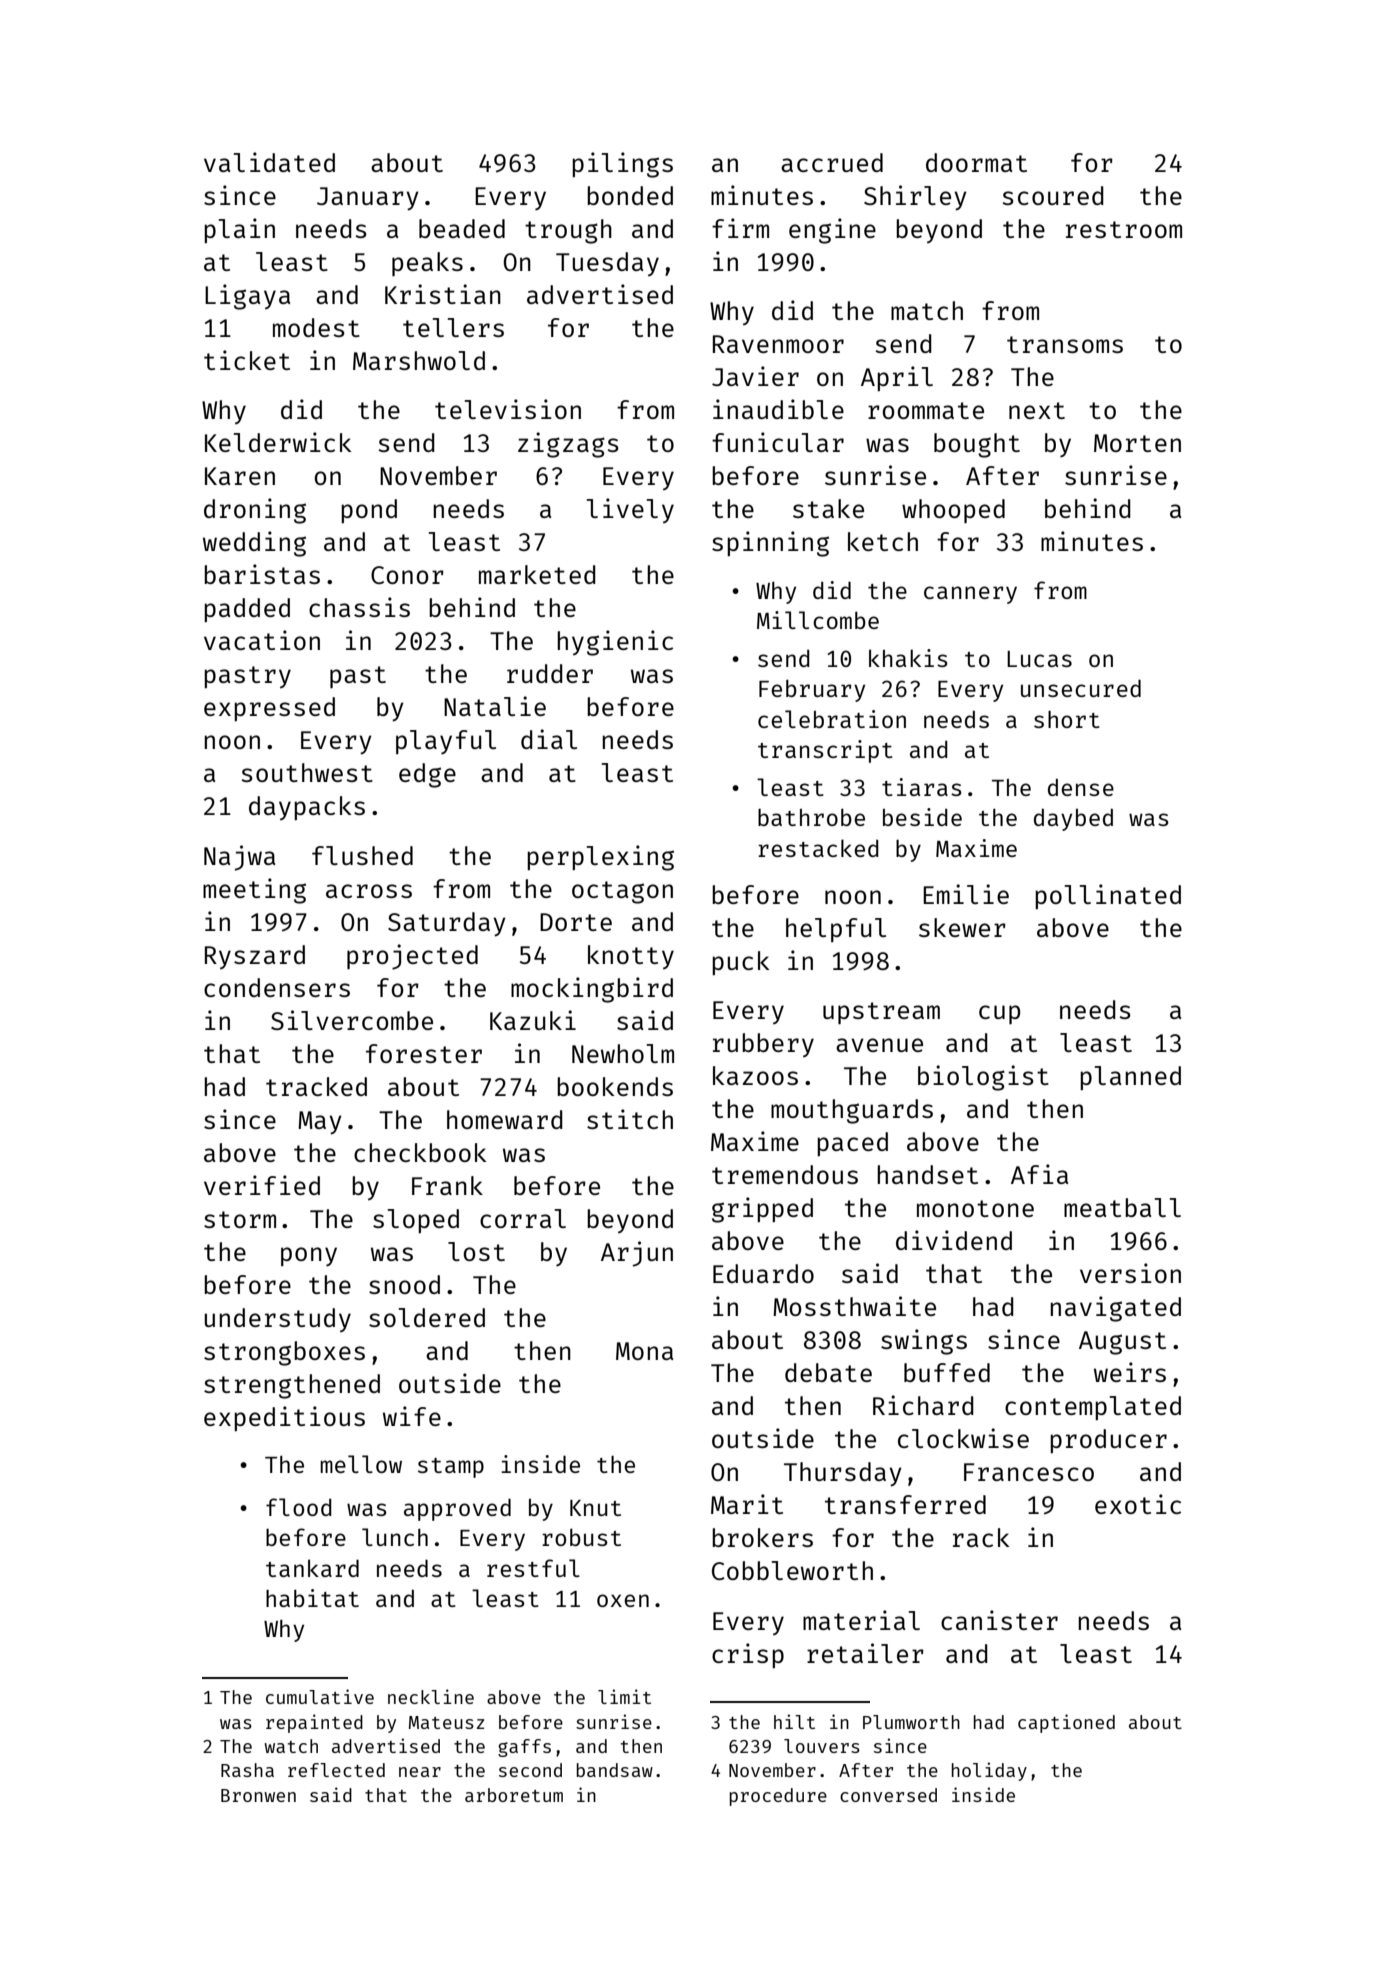  Describe the element at coordinates (576, 922) in the image. I see `Dorte` at that location.
